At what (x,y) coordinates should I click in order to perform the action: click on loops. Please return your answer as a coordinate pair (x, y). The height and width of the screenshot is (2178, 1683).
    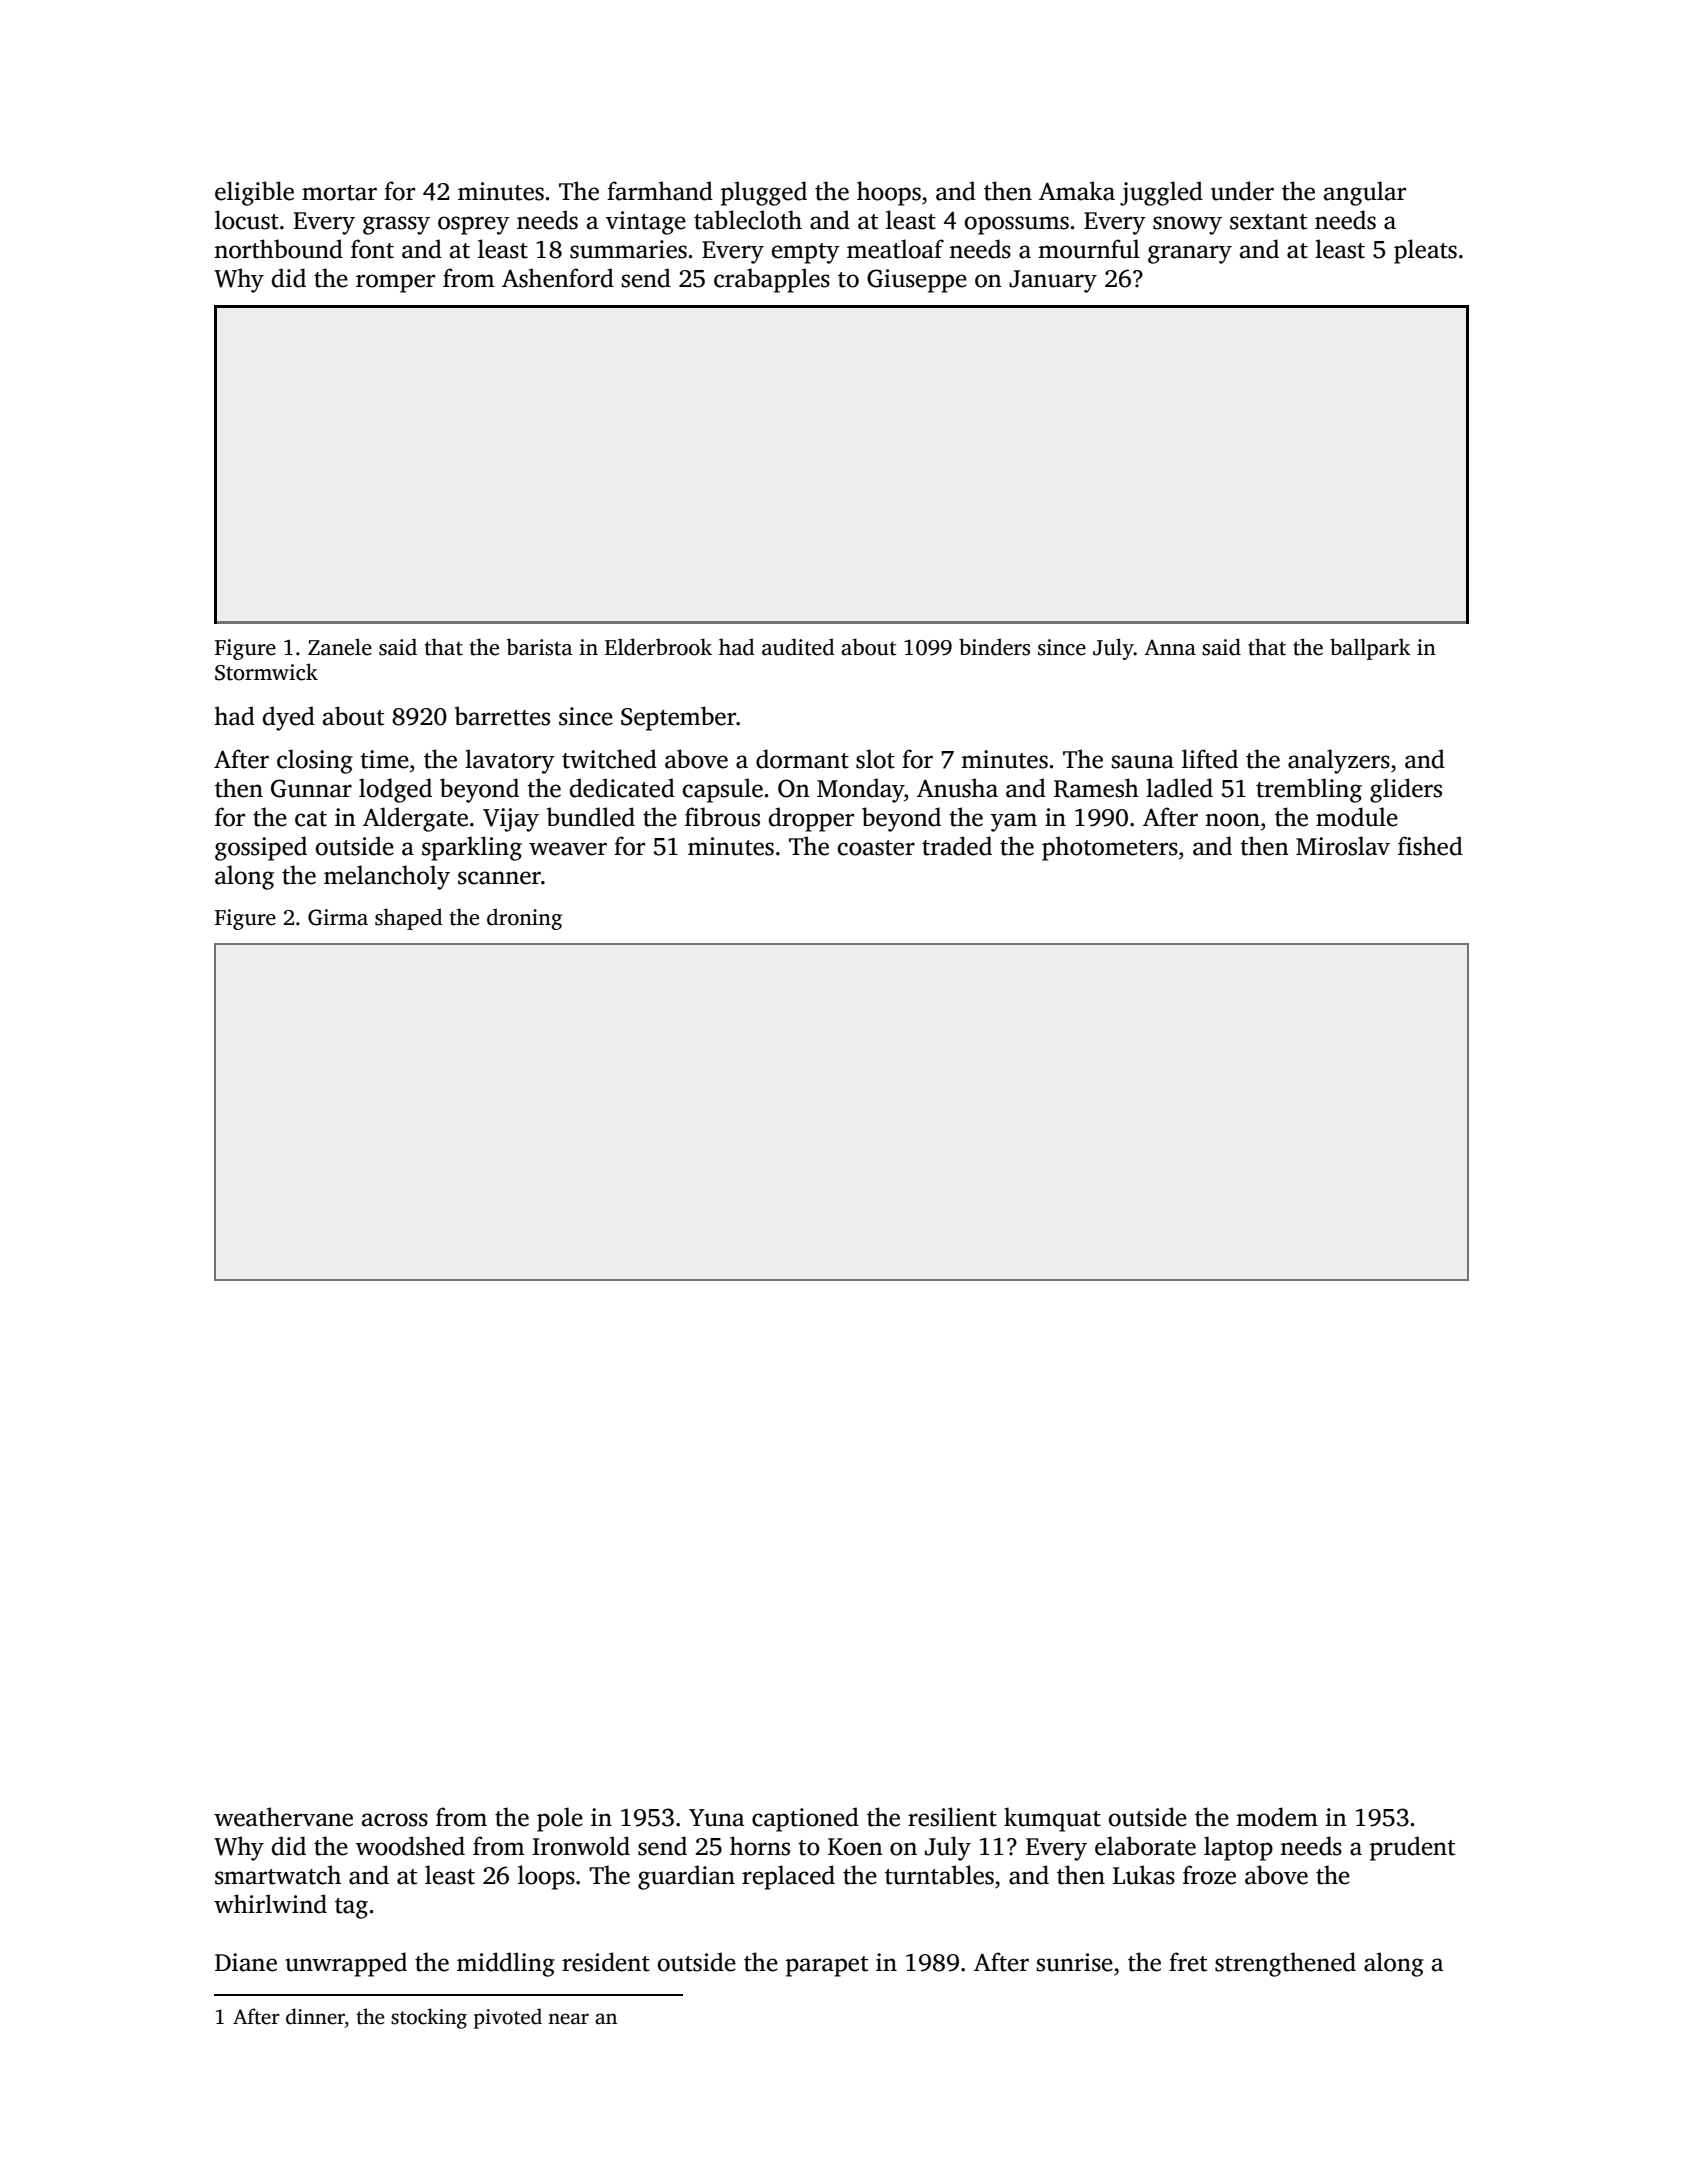
    Looking at the image, I should click on (546, 1877).
